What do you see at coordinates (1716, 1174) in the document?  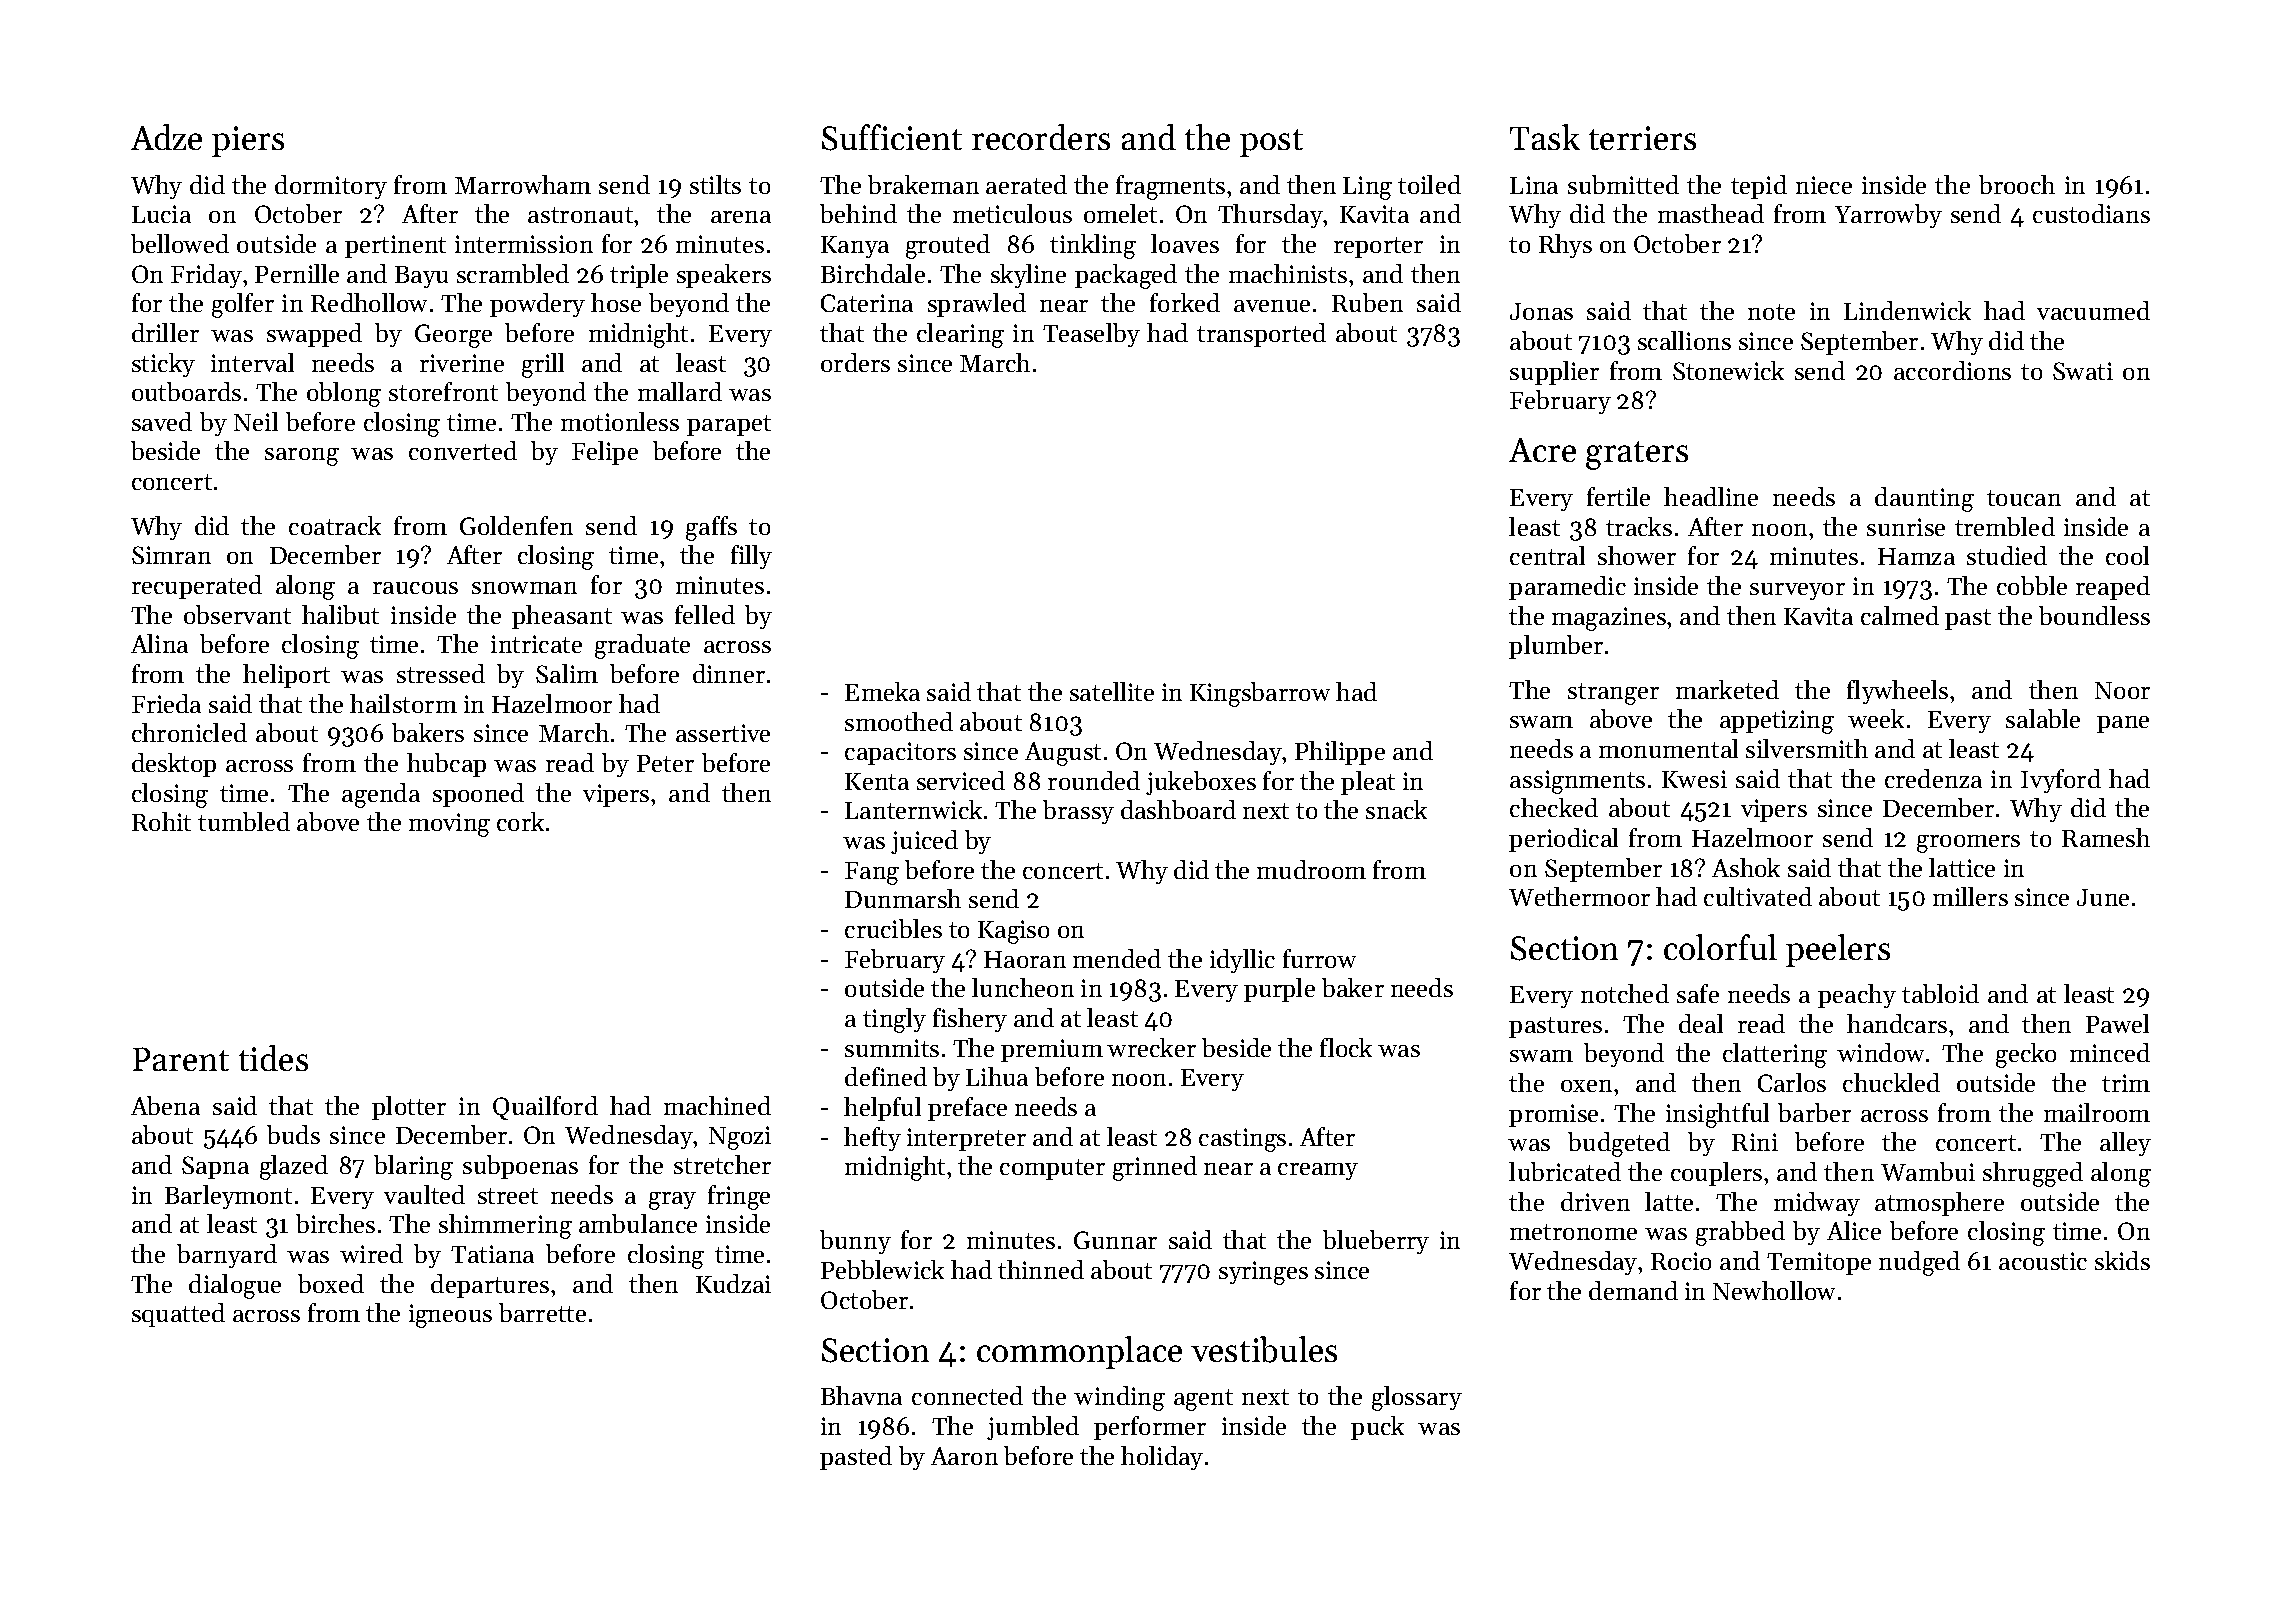 I see `couplers` at bounding box center [1716, 1174].
